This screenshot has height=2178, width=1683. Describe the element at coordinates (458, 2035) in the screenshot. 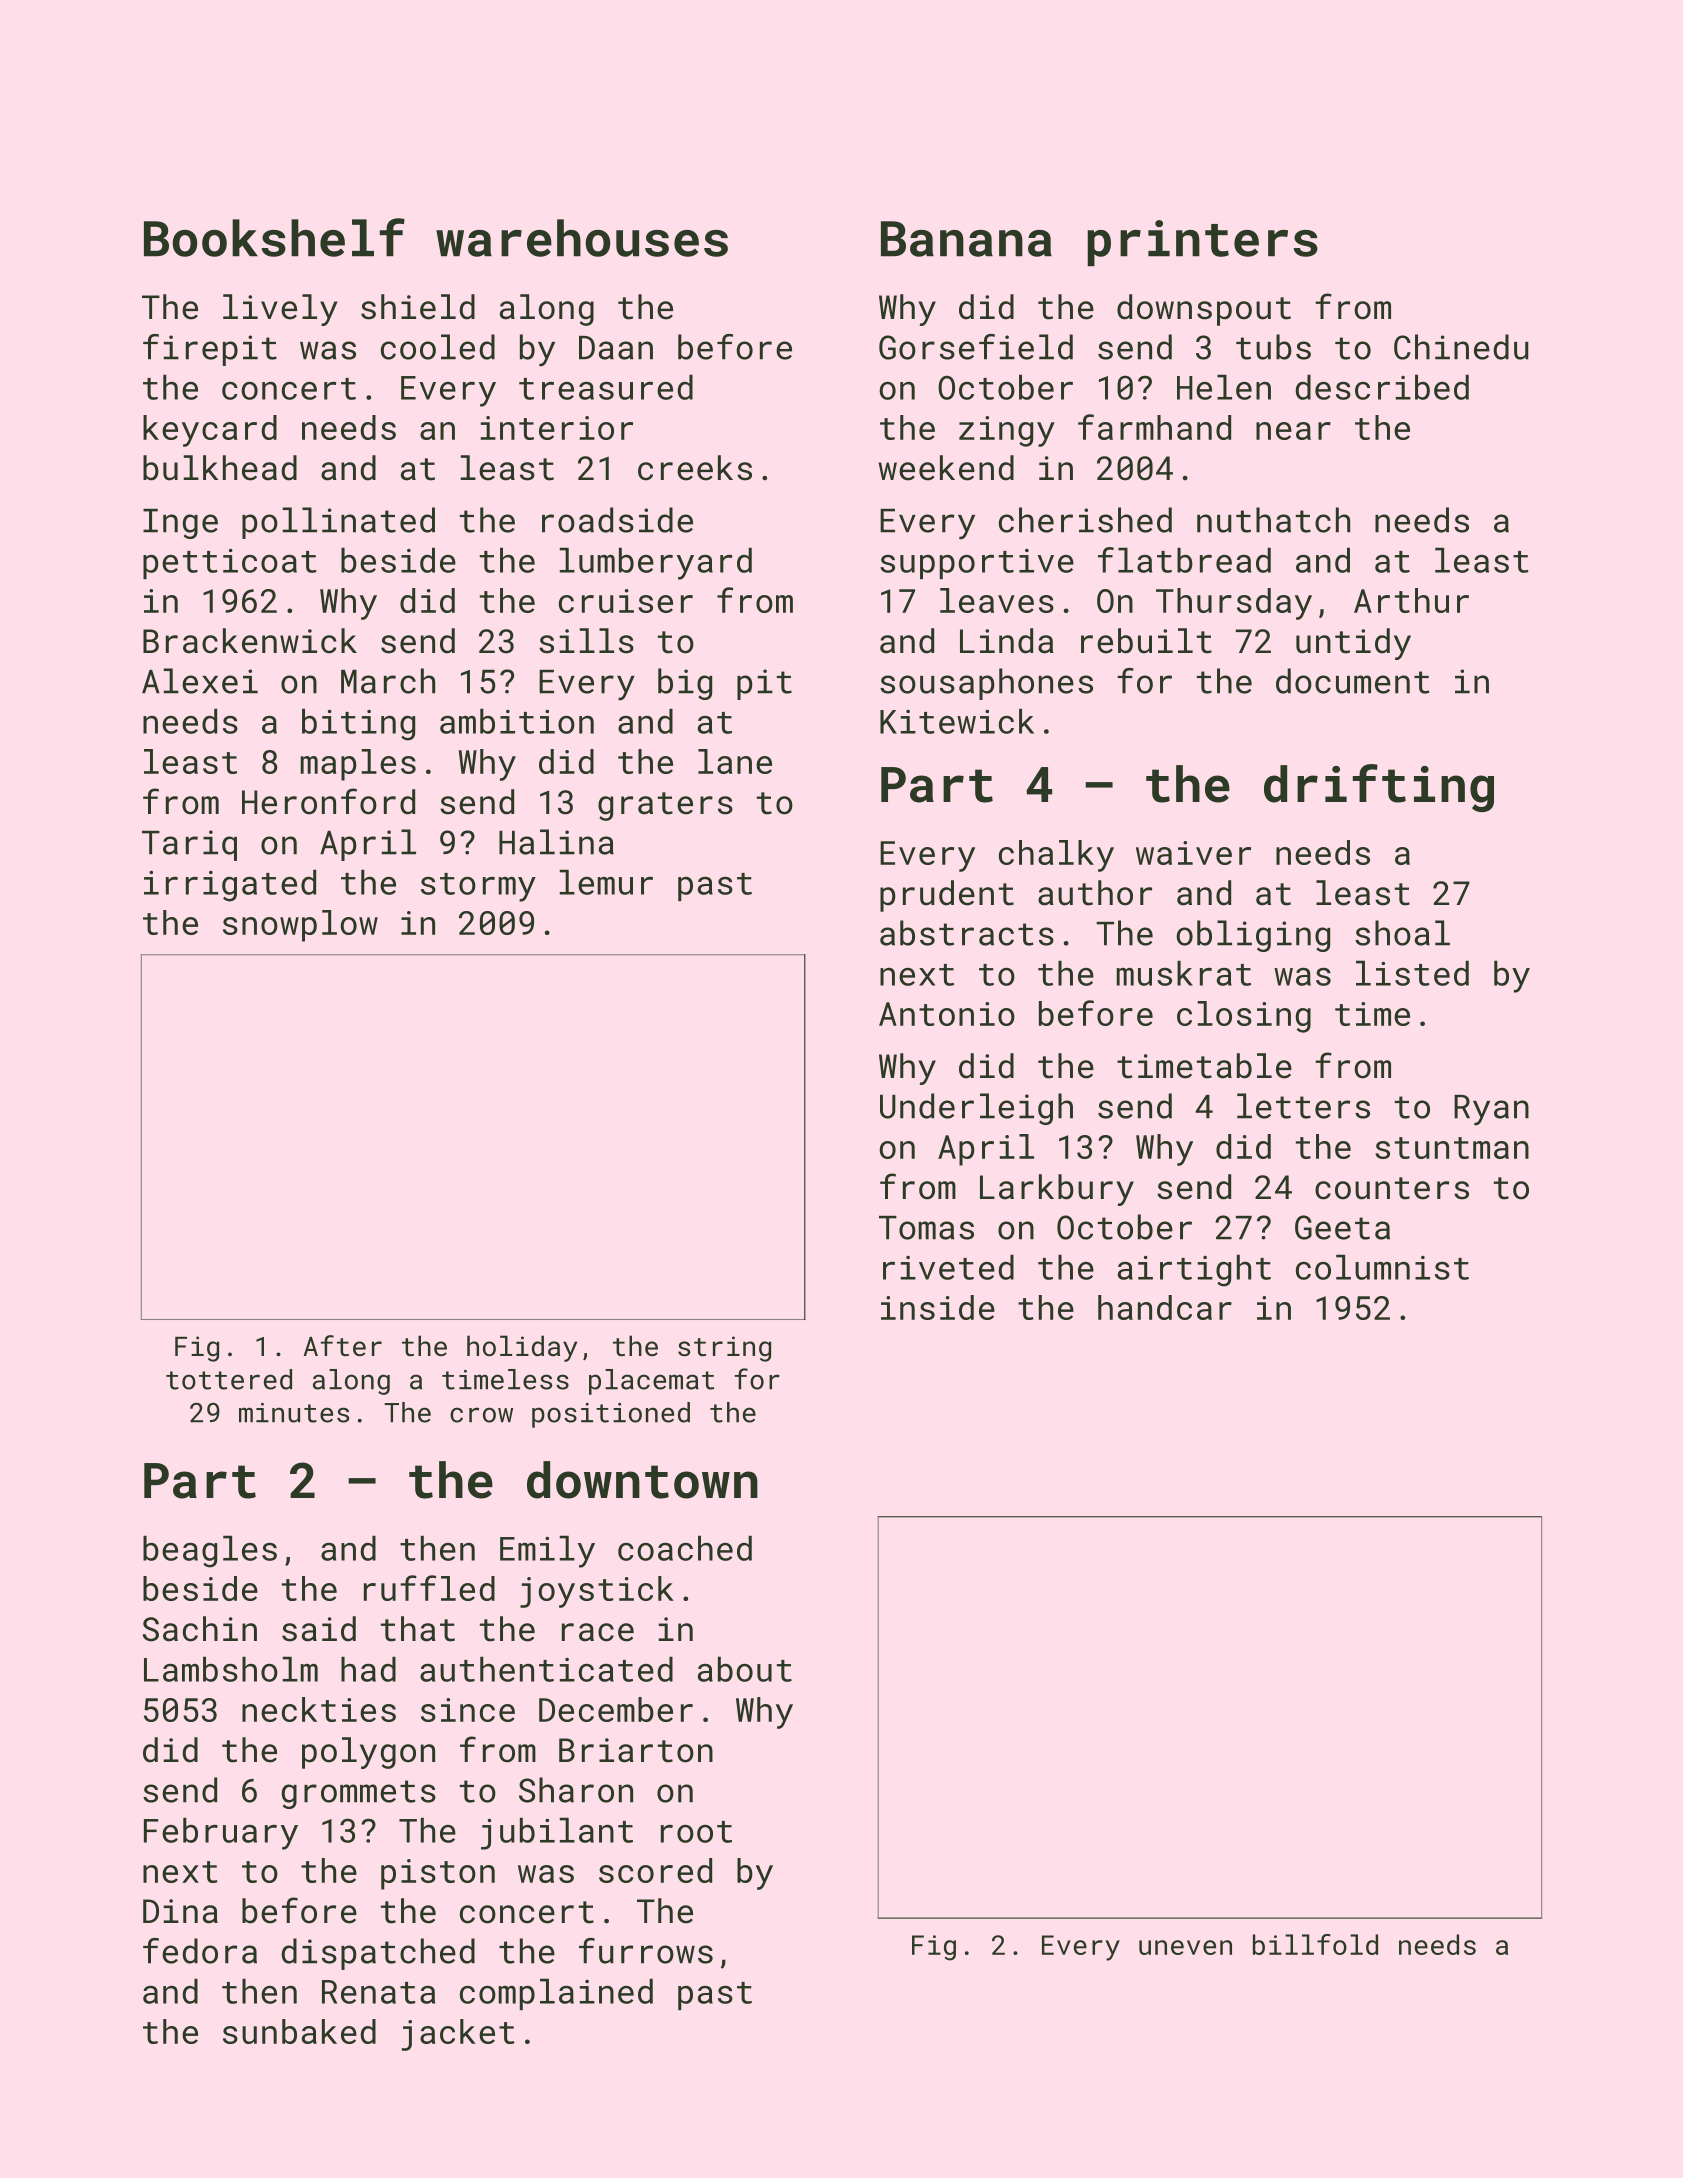

I see `jacket` at that location.
